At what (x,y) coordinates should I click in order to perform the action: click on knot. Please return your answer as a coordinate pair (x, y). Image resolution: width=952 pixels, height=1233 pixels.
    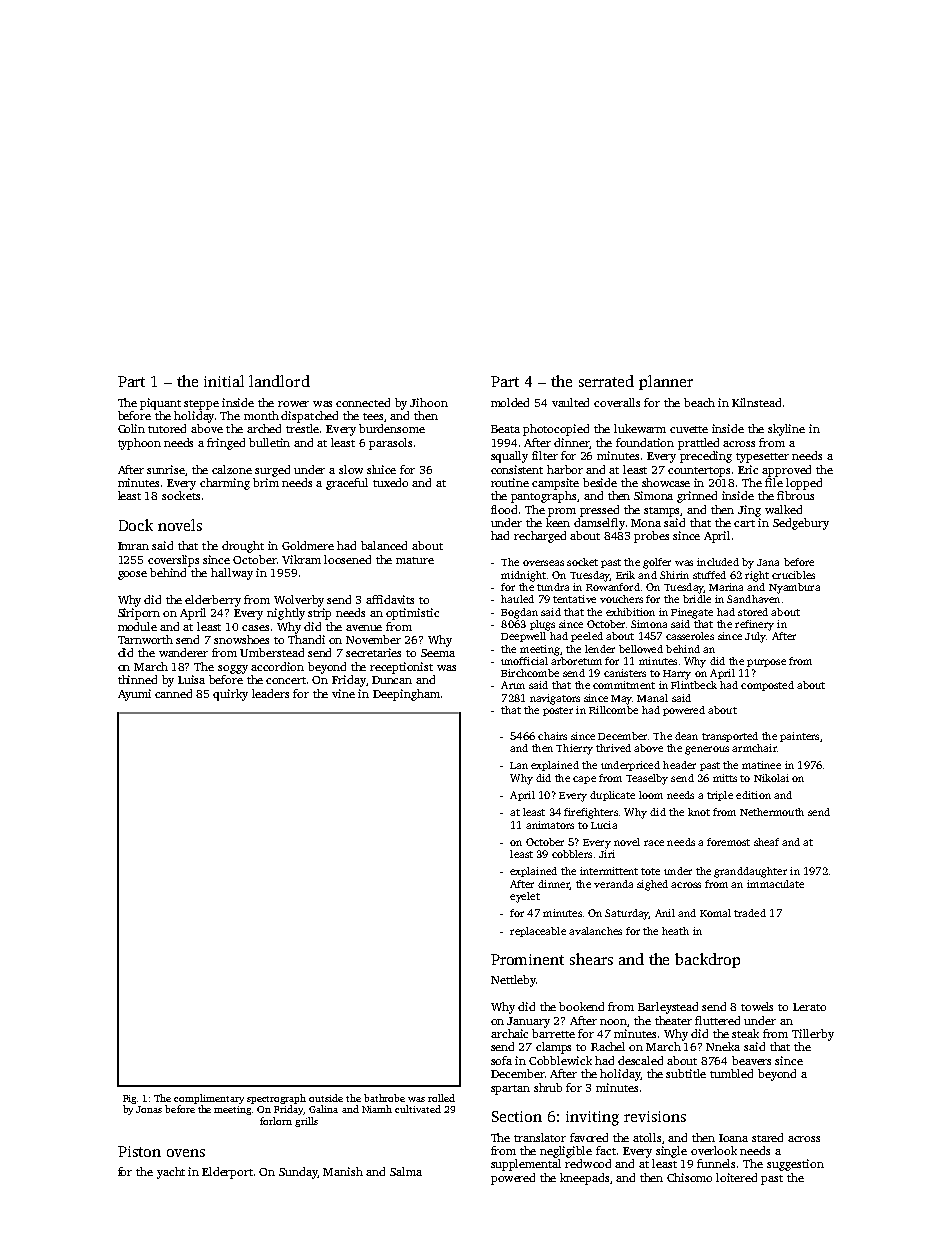
    Looking at the image, I should click on (699, 812).
